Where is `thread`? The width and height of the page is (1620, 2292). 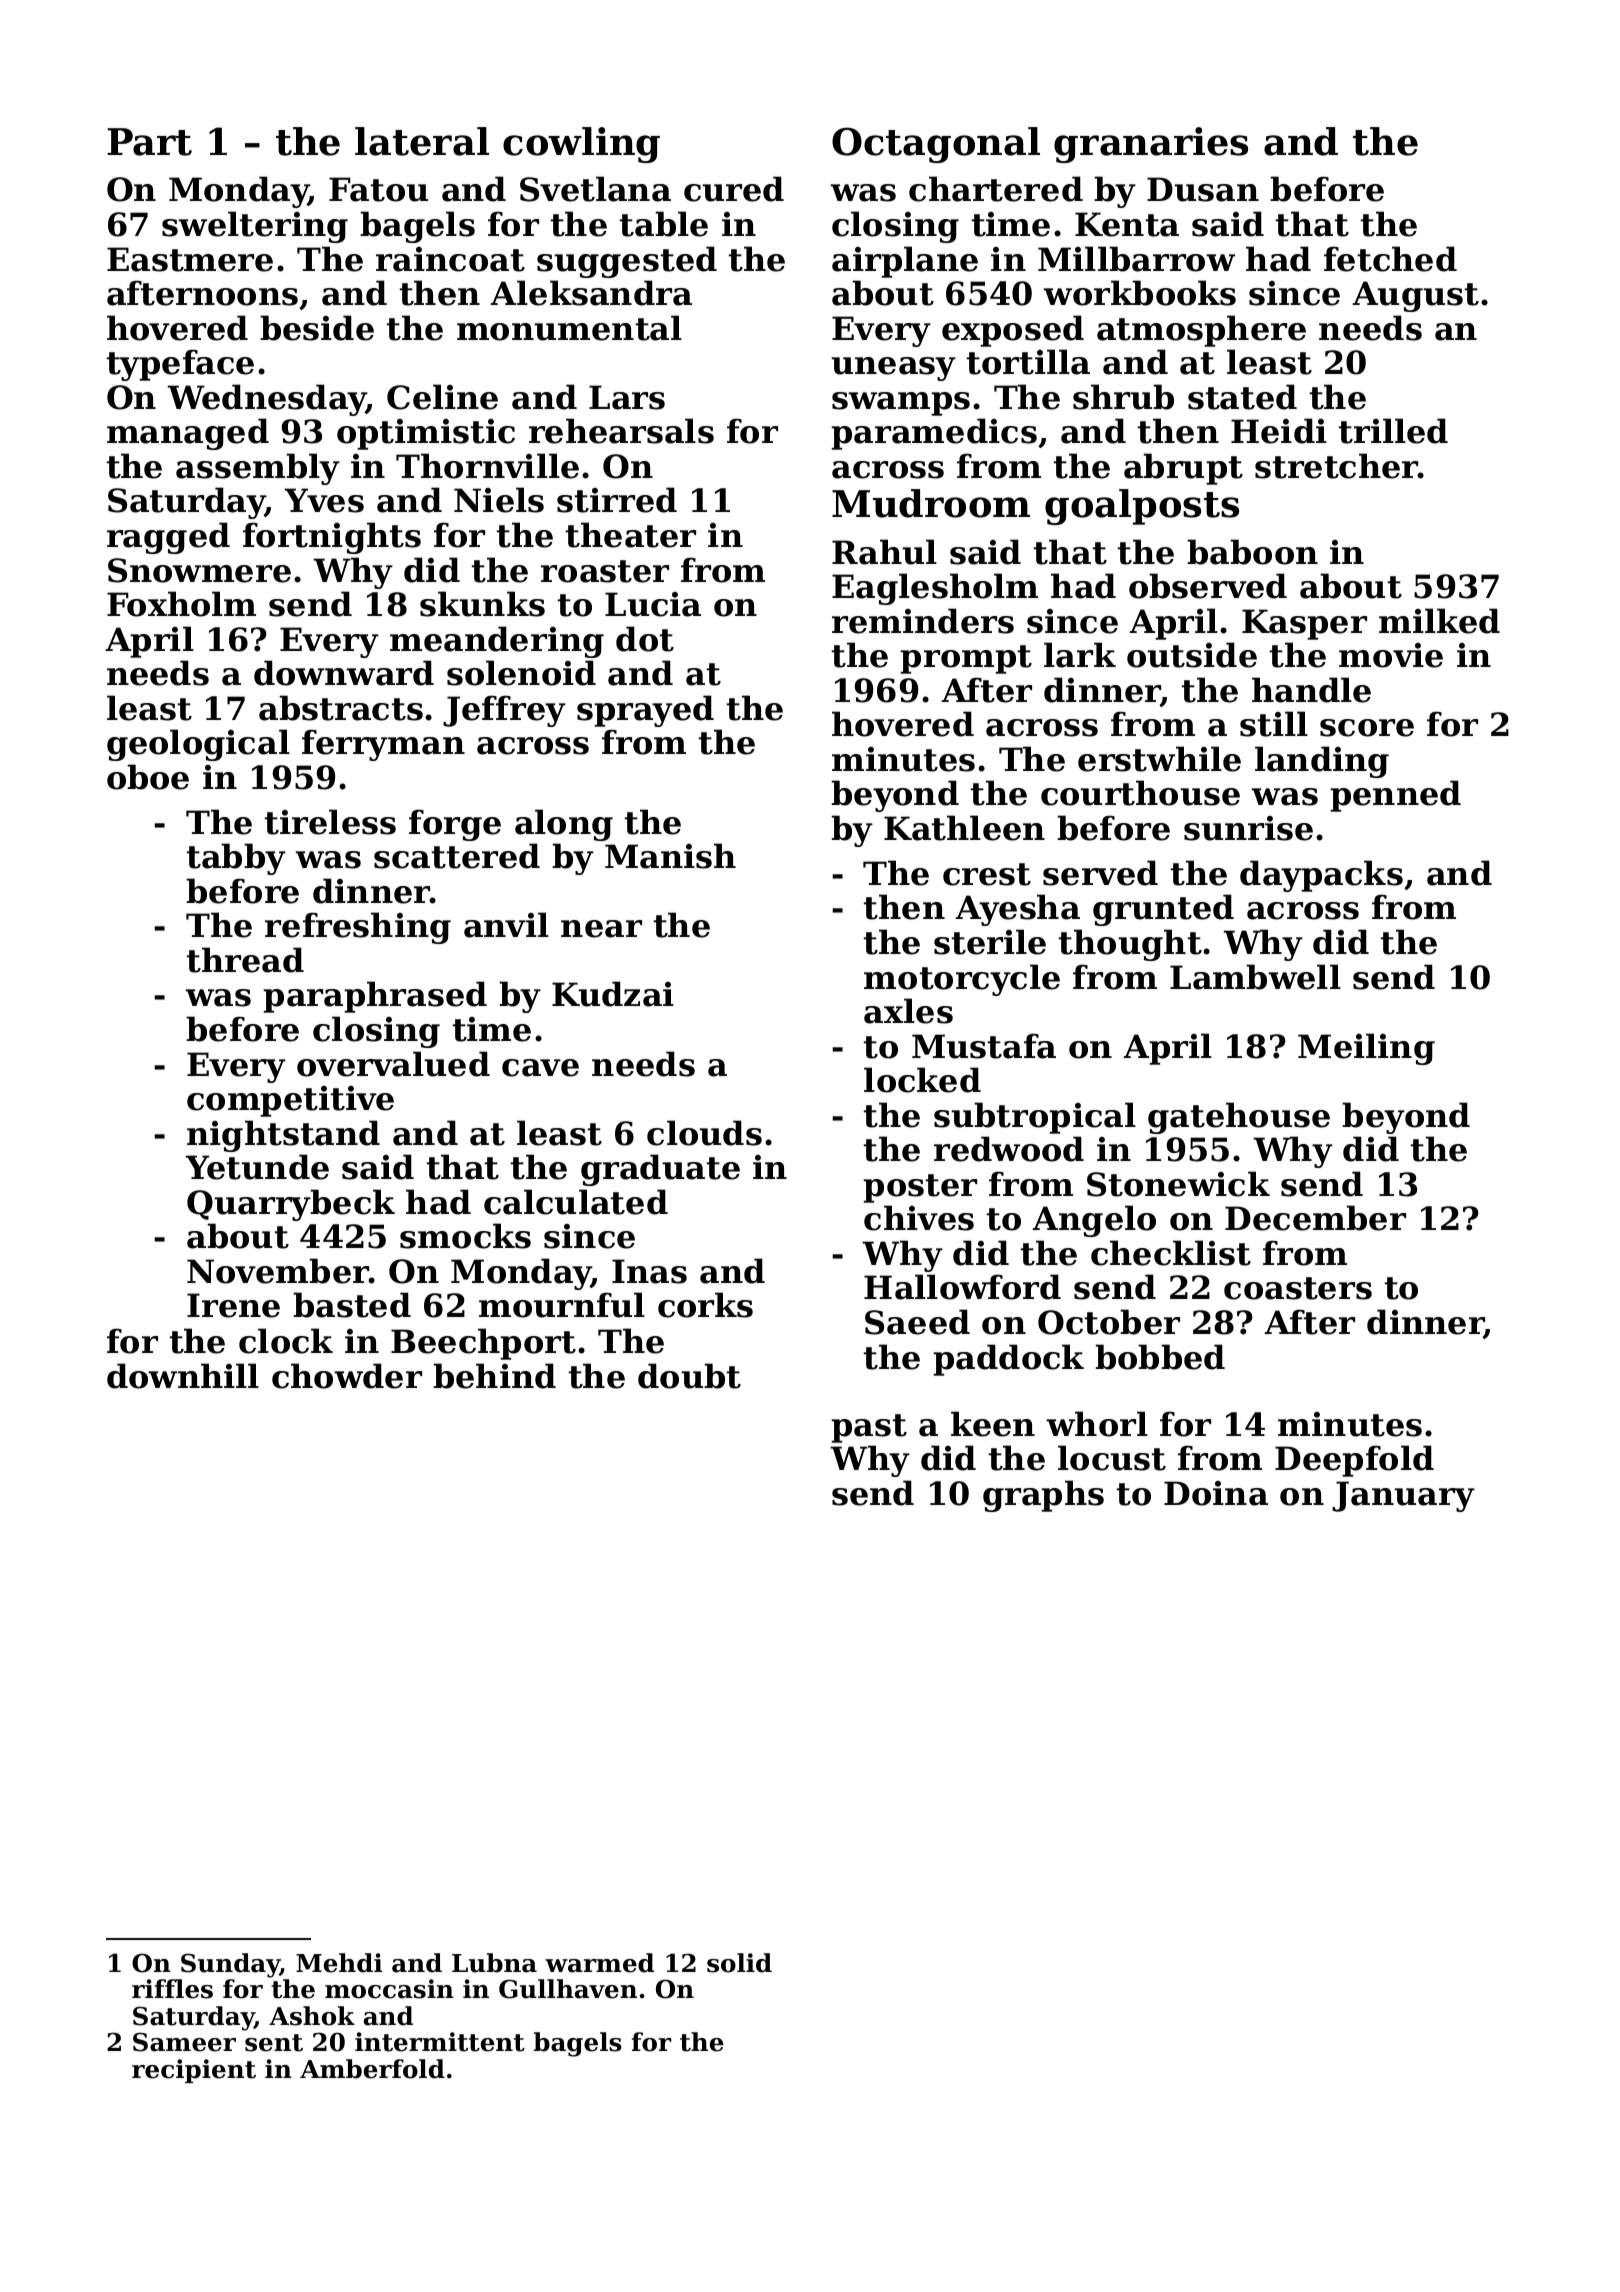 thread is located at coordinates (245, 960).
